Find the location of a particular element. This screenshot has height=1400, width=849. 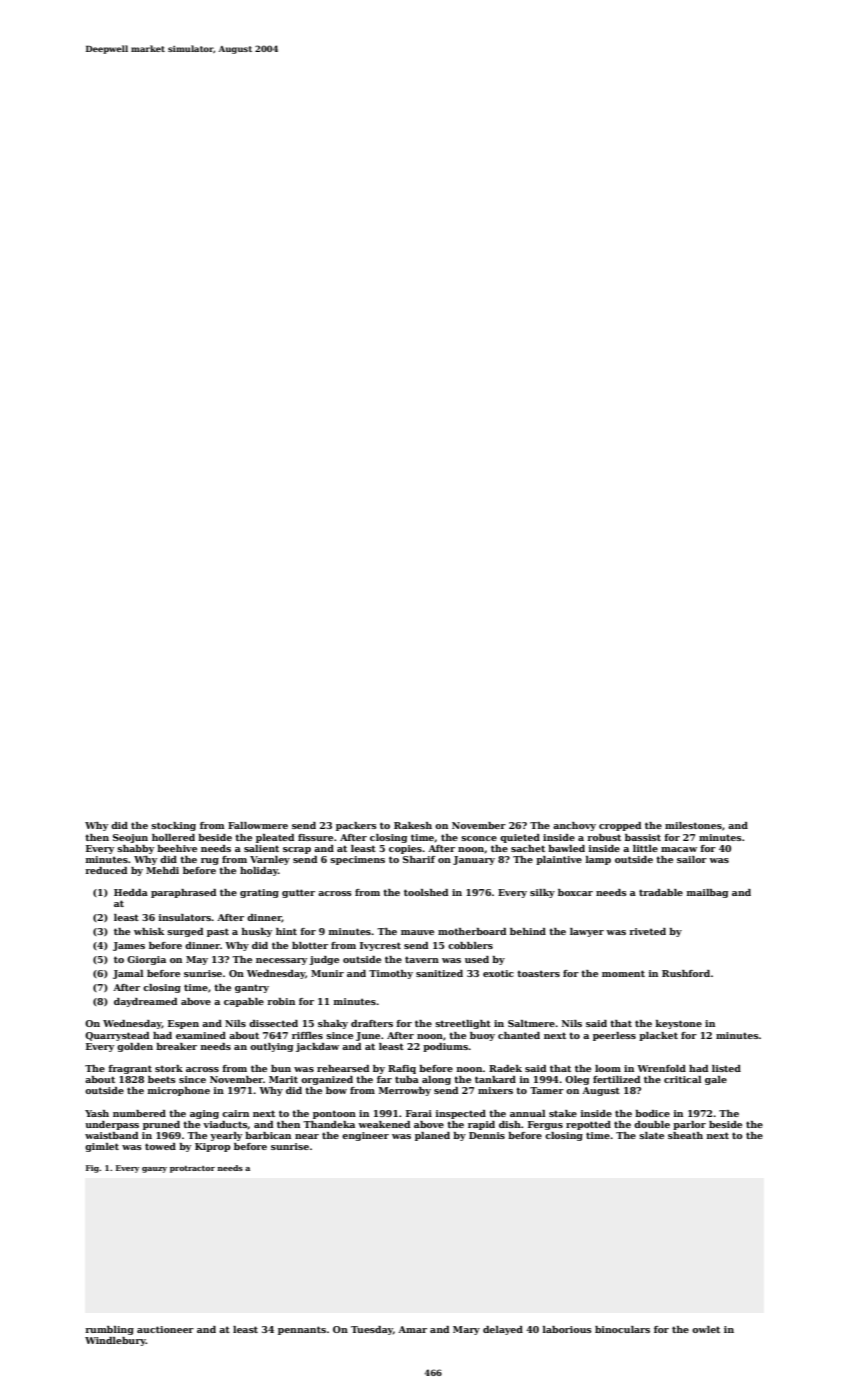

inspected is located at coordinates (461, 1114).
